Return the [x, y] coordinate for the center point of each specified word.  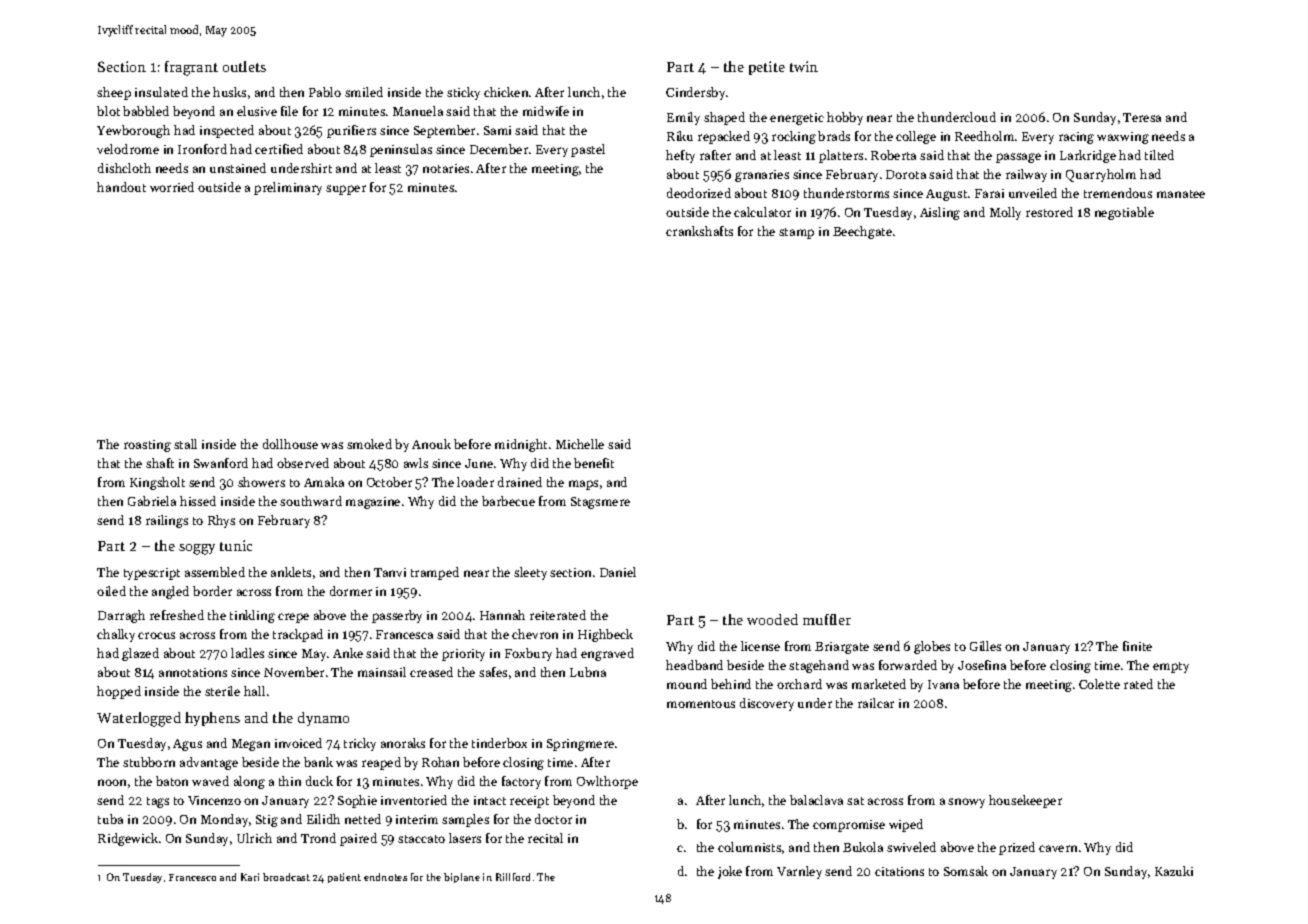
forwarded [908, 665]
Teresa [1142, 117]
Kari [250, 877]
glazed [140, 654]
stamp [796, 233]
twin [804, 66]
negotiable [1124, 213]
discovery [767, 704]
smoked [369, 444]
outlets [244, 66]
